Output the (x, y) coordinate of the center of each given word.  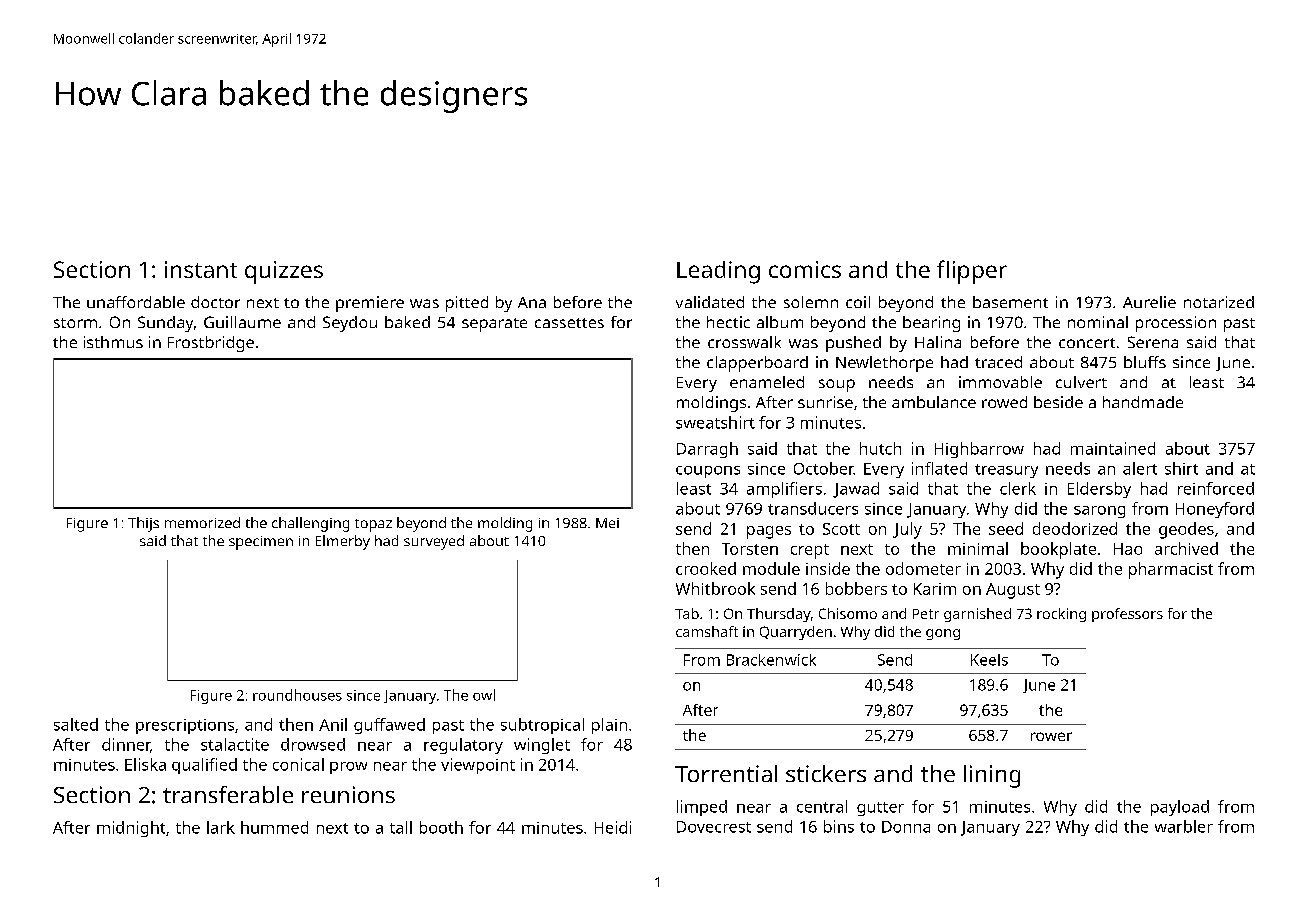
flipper (972, 272)
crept (810, 551)
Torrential (726, 773)
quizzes (284, 272)
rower (1051, 736)
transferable (228, 794)
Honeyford (1215, 510)
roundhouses (297, 695)
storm (75, 323)
